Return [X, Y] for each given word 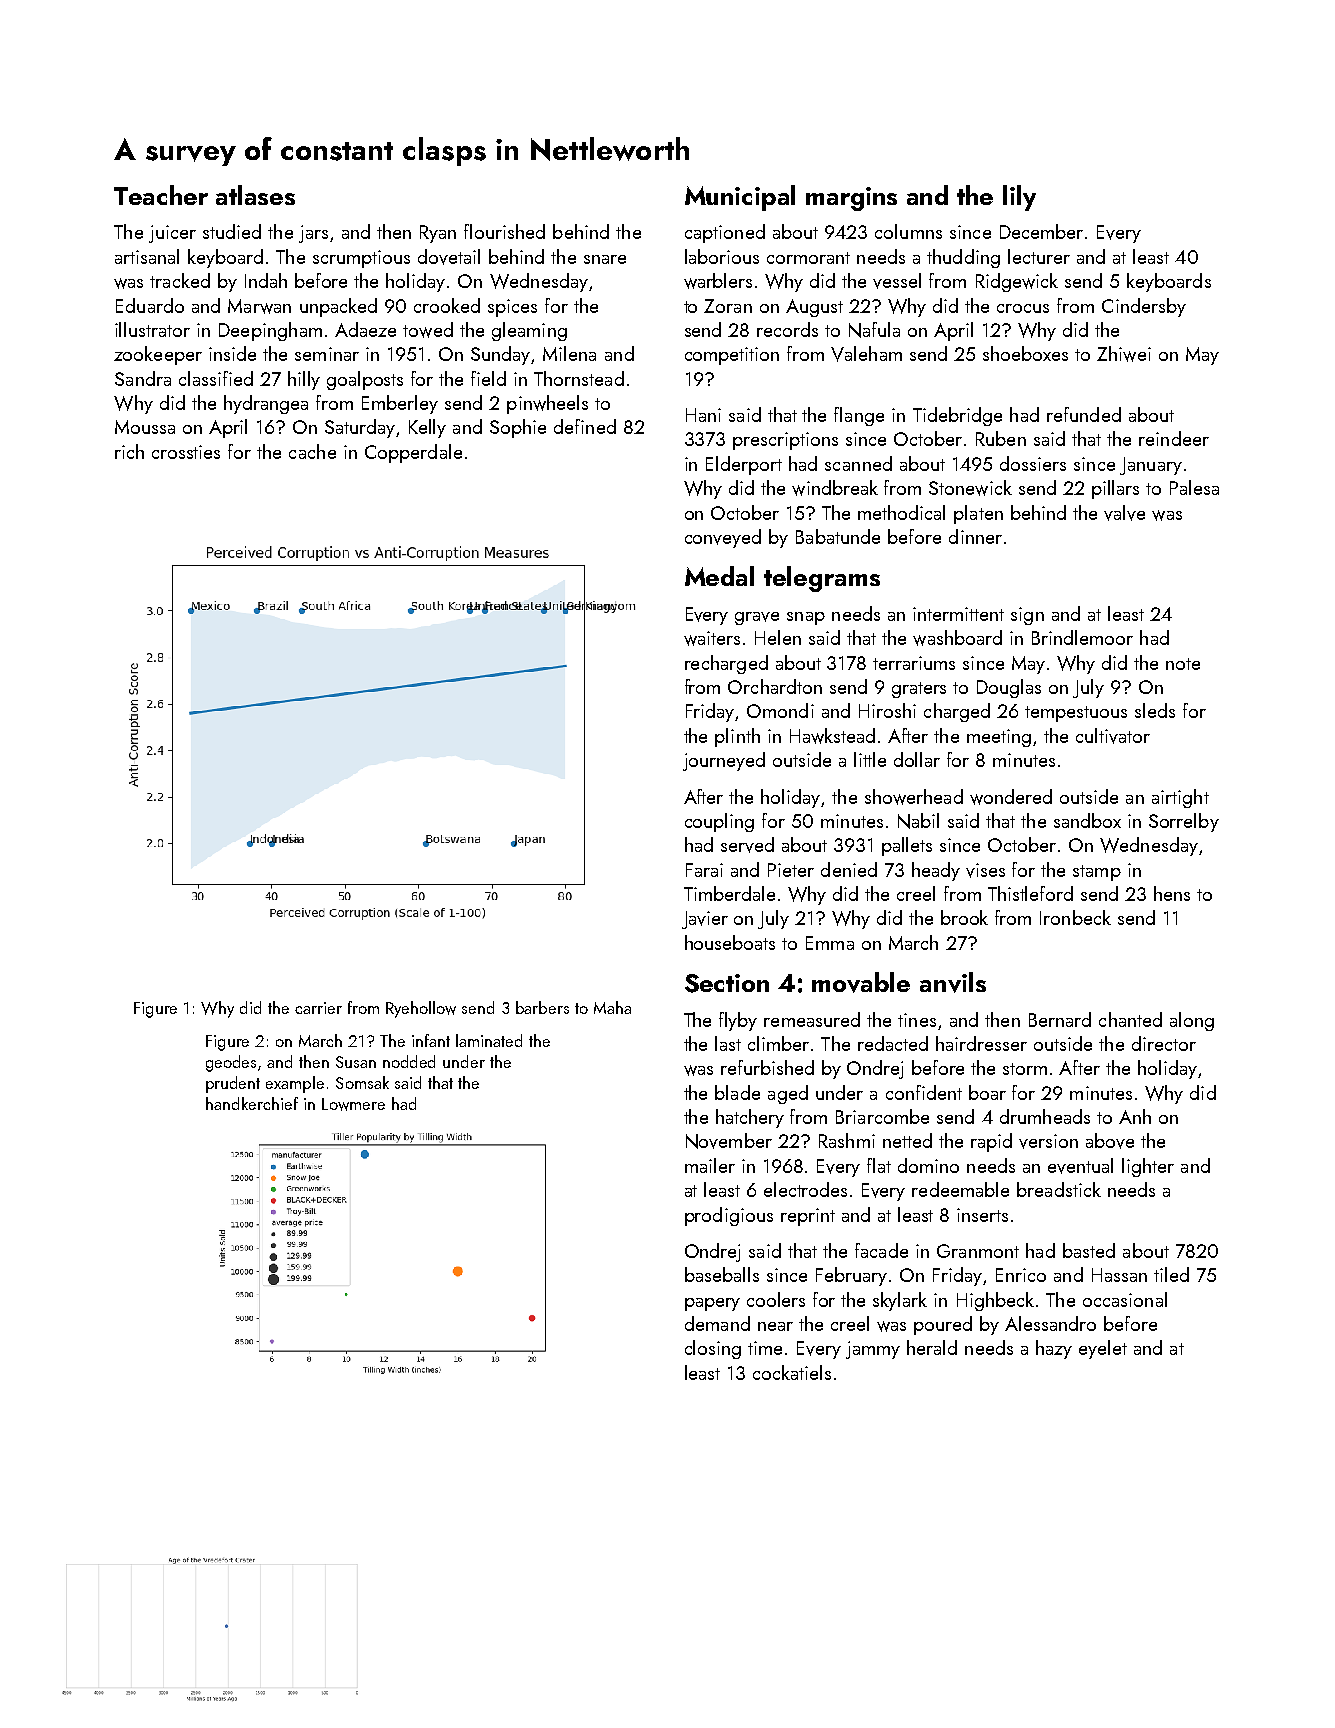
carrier [318, 1008]
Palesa [1194, 487]
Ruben [1001, 438]
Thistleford [1030, 893]
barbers [542, 1007]
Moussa [145, 427]
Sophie [518, 428]
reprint [808, 1217]
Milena [569, 353]
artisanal [147, 256]
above [1110, 1141]
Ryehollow [421, 1009]
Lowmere [353, 1104]
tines [917, 1020]
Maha [612, 1007]
